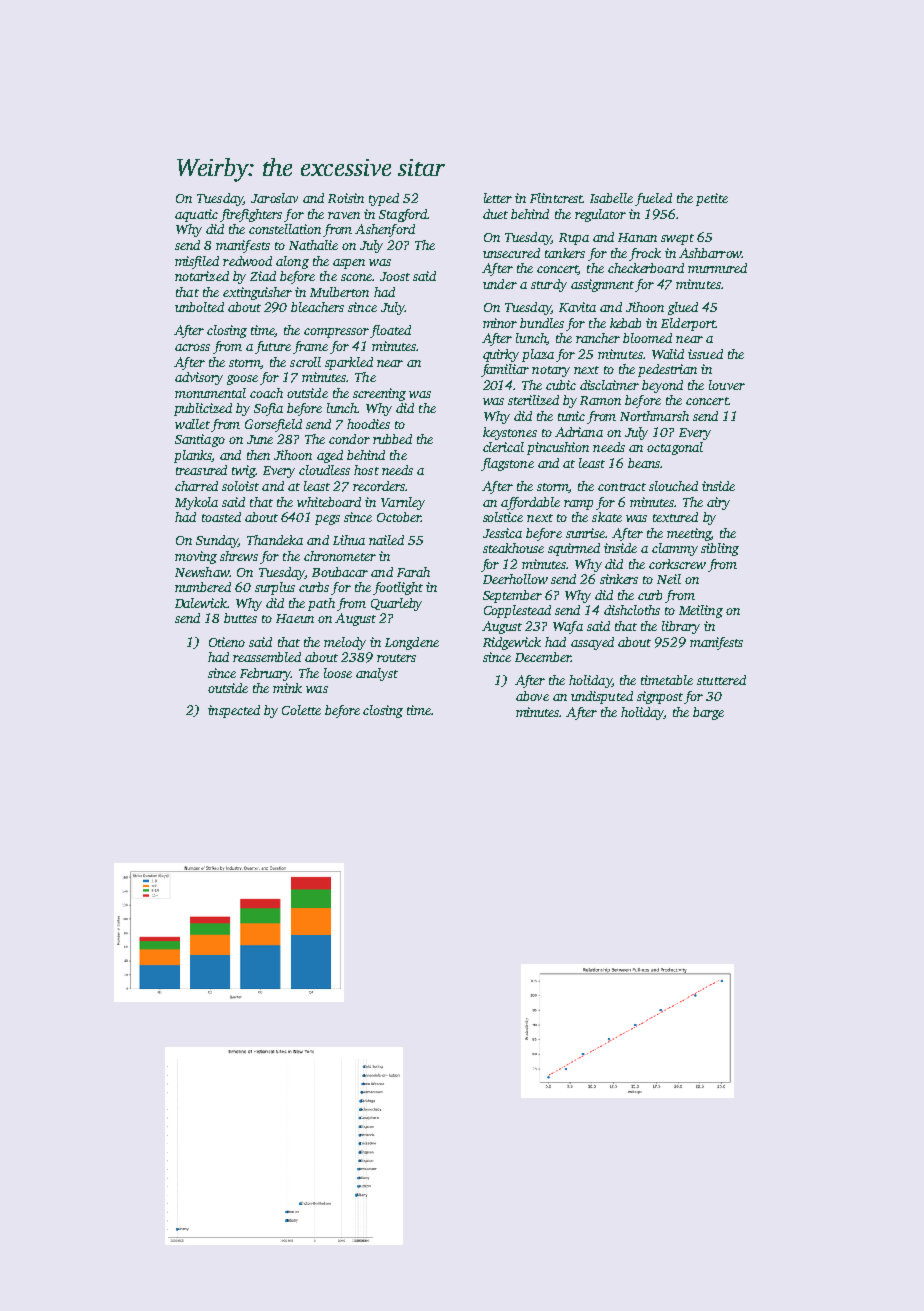 The image size is (924, 1311). I want to click on Sofia, so click(268, 409).
